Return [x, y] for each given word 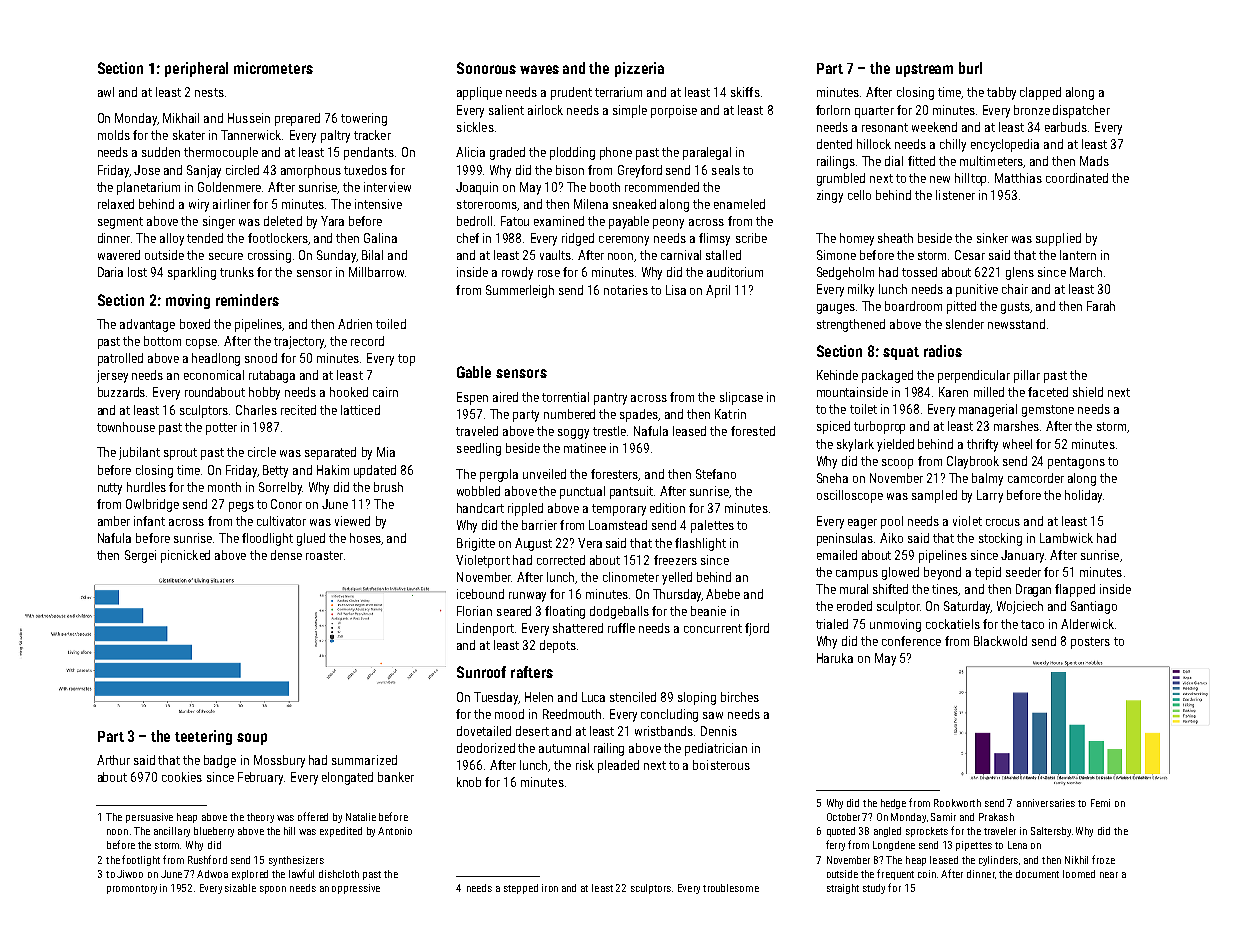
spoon [273, 890]
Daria [110, 272]
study [874, 889]
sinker [992, 238]
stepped [521, 889]
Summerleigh [520, 291]
